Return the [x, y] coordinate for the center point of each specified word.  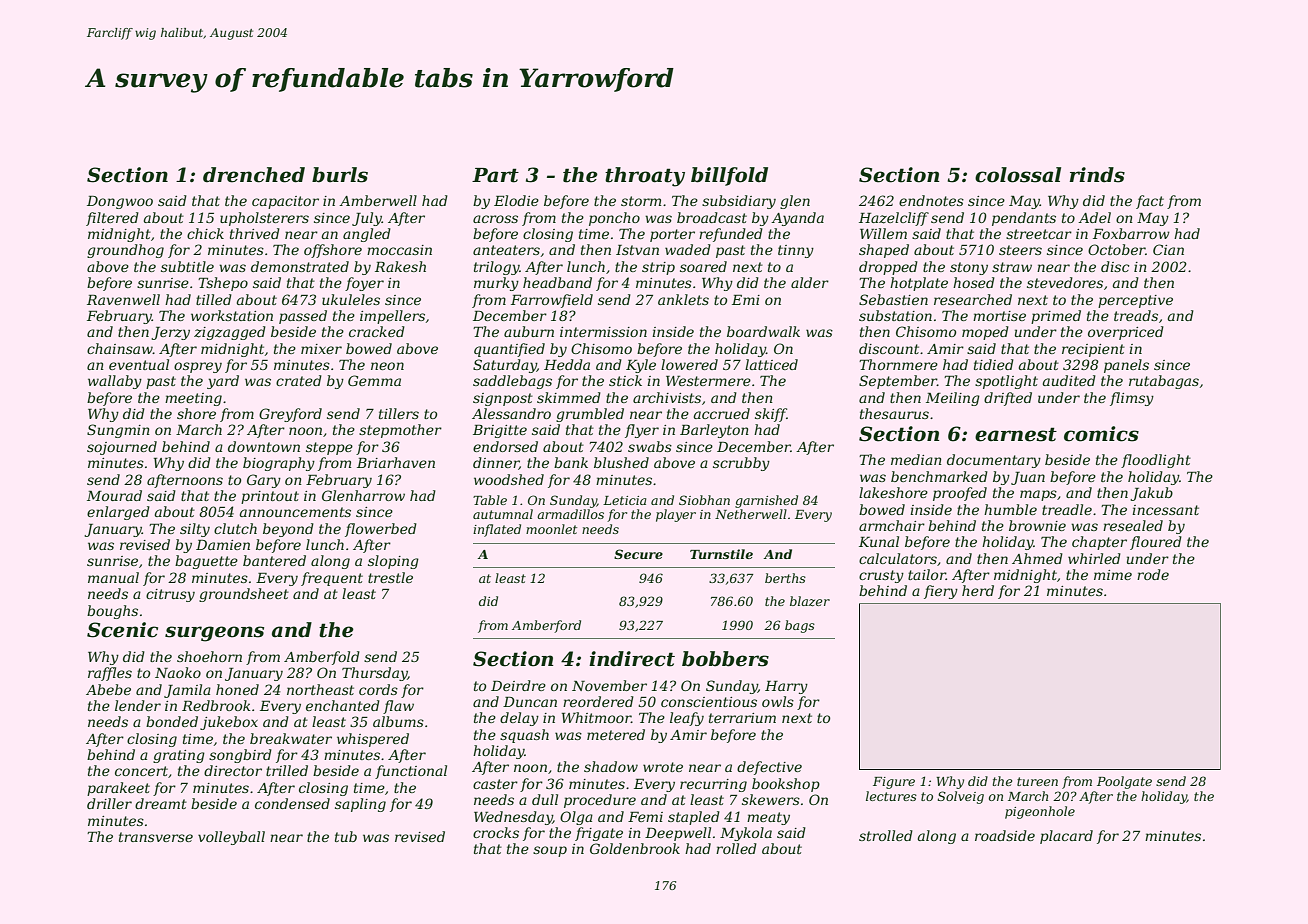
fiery [941, 592]
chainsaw [120, 348]
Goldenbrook [635, 848]
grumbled [590, 415]
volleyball [231, 838]
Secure [638, 554]
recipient [1093, 350]
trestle [390, 577]
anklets [683, 299]
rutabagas [1164, 382]
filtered [112, 219]
